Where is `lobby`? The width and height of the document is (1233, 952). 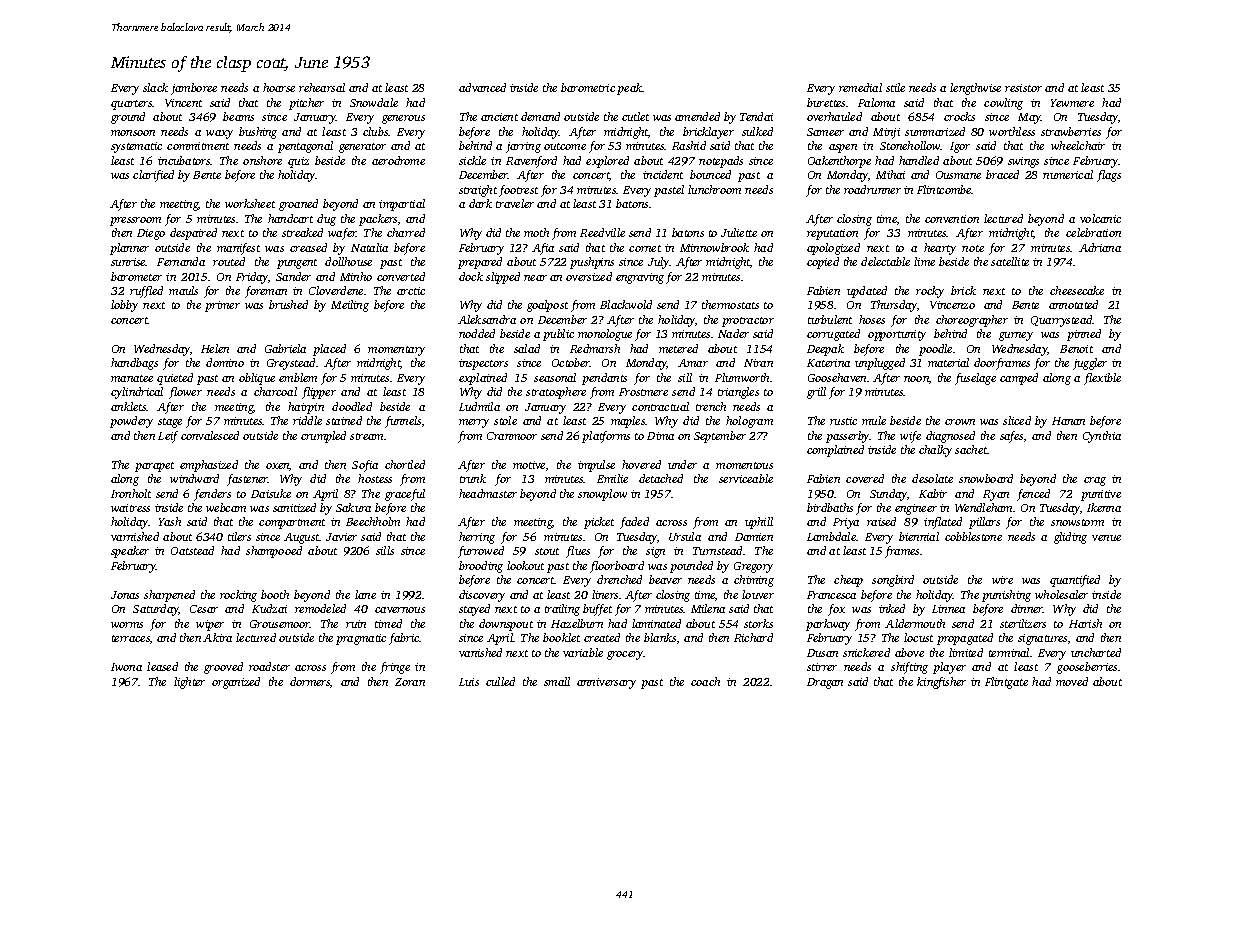 lobby is located at coordinates (124, 306).
